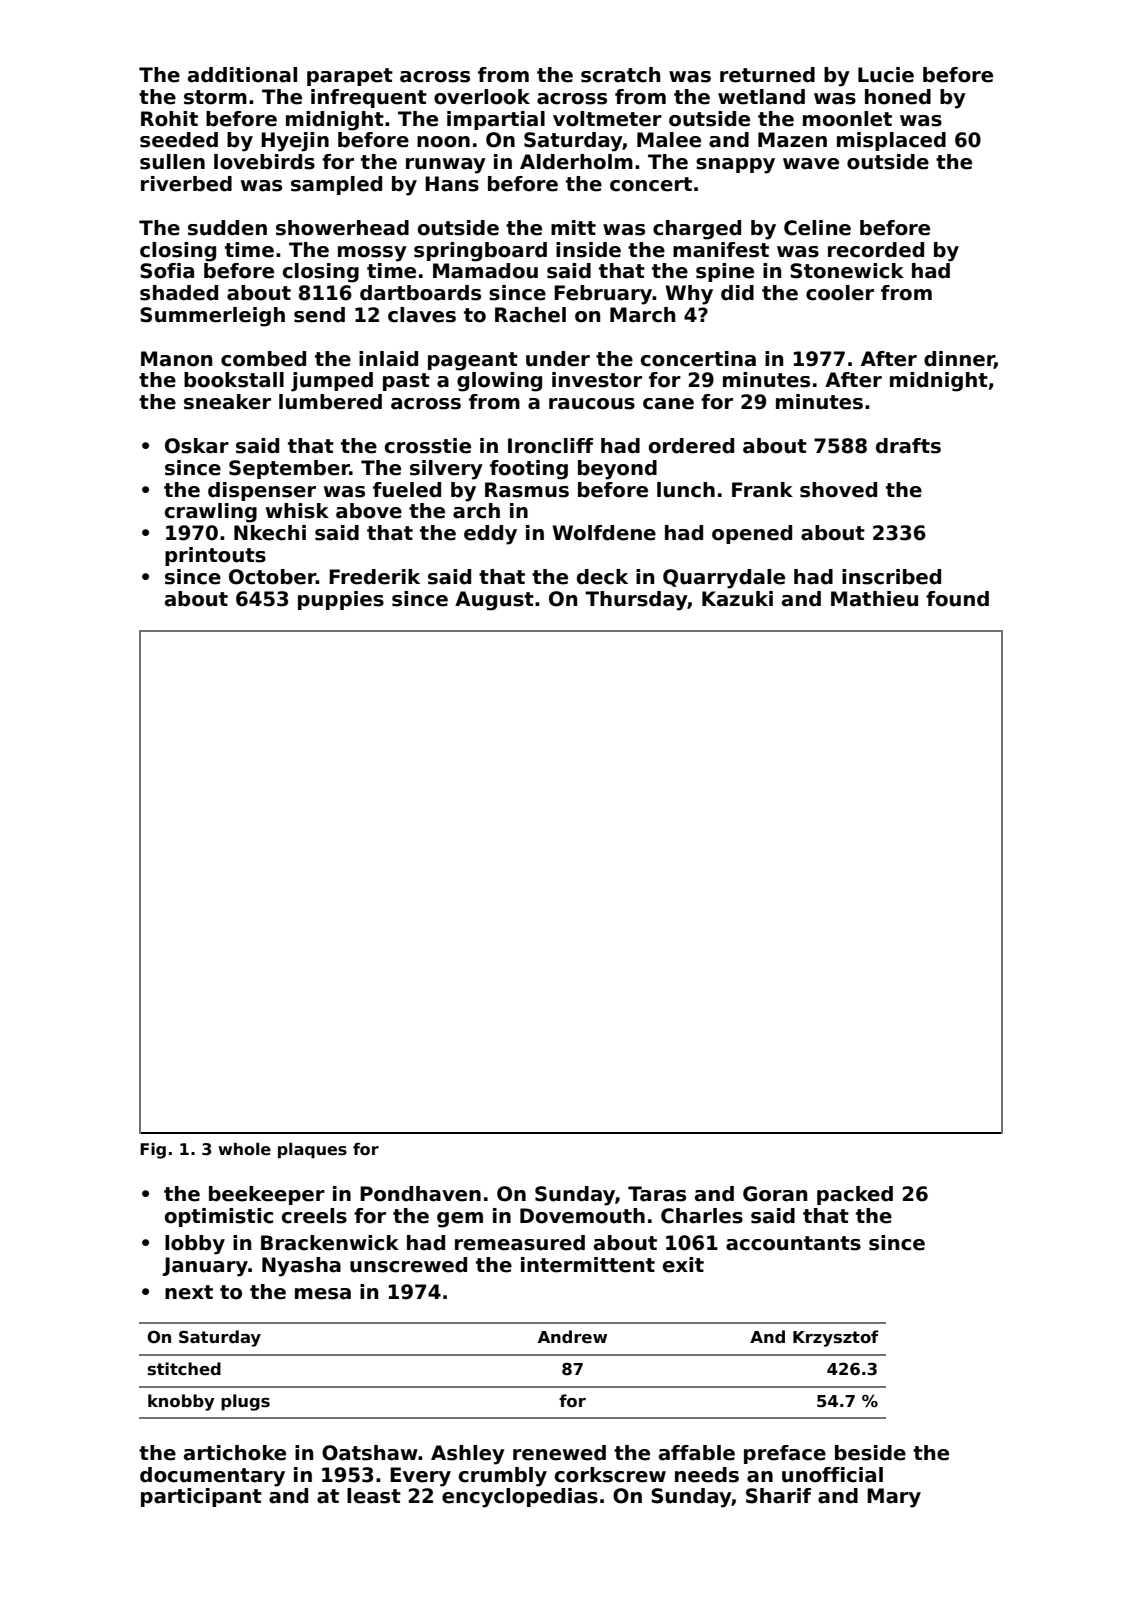 Image resolution: width=1142 pixels, height=1615 pixels. Describe the element at coordinates (603, 295) in the document. I see `February` at that location.
